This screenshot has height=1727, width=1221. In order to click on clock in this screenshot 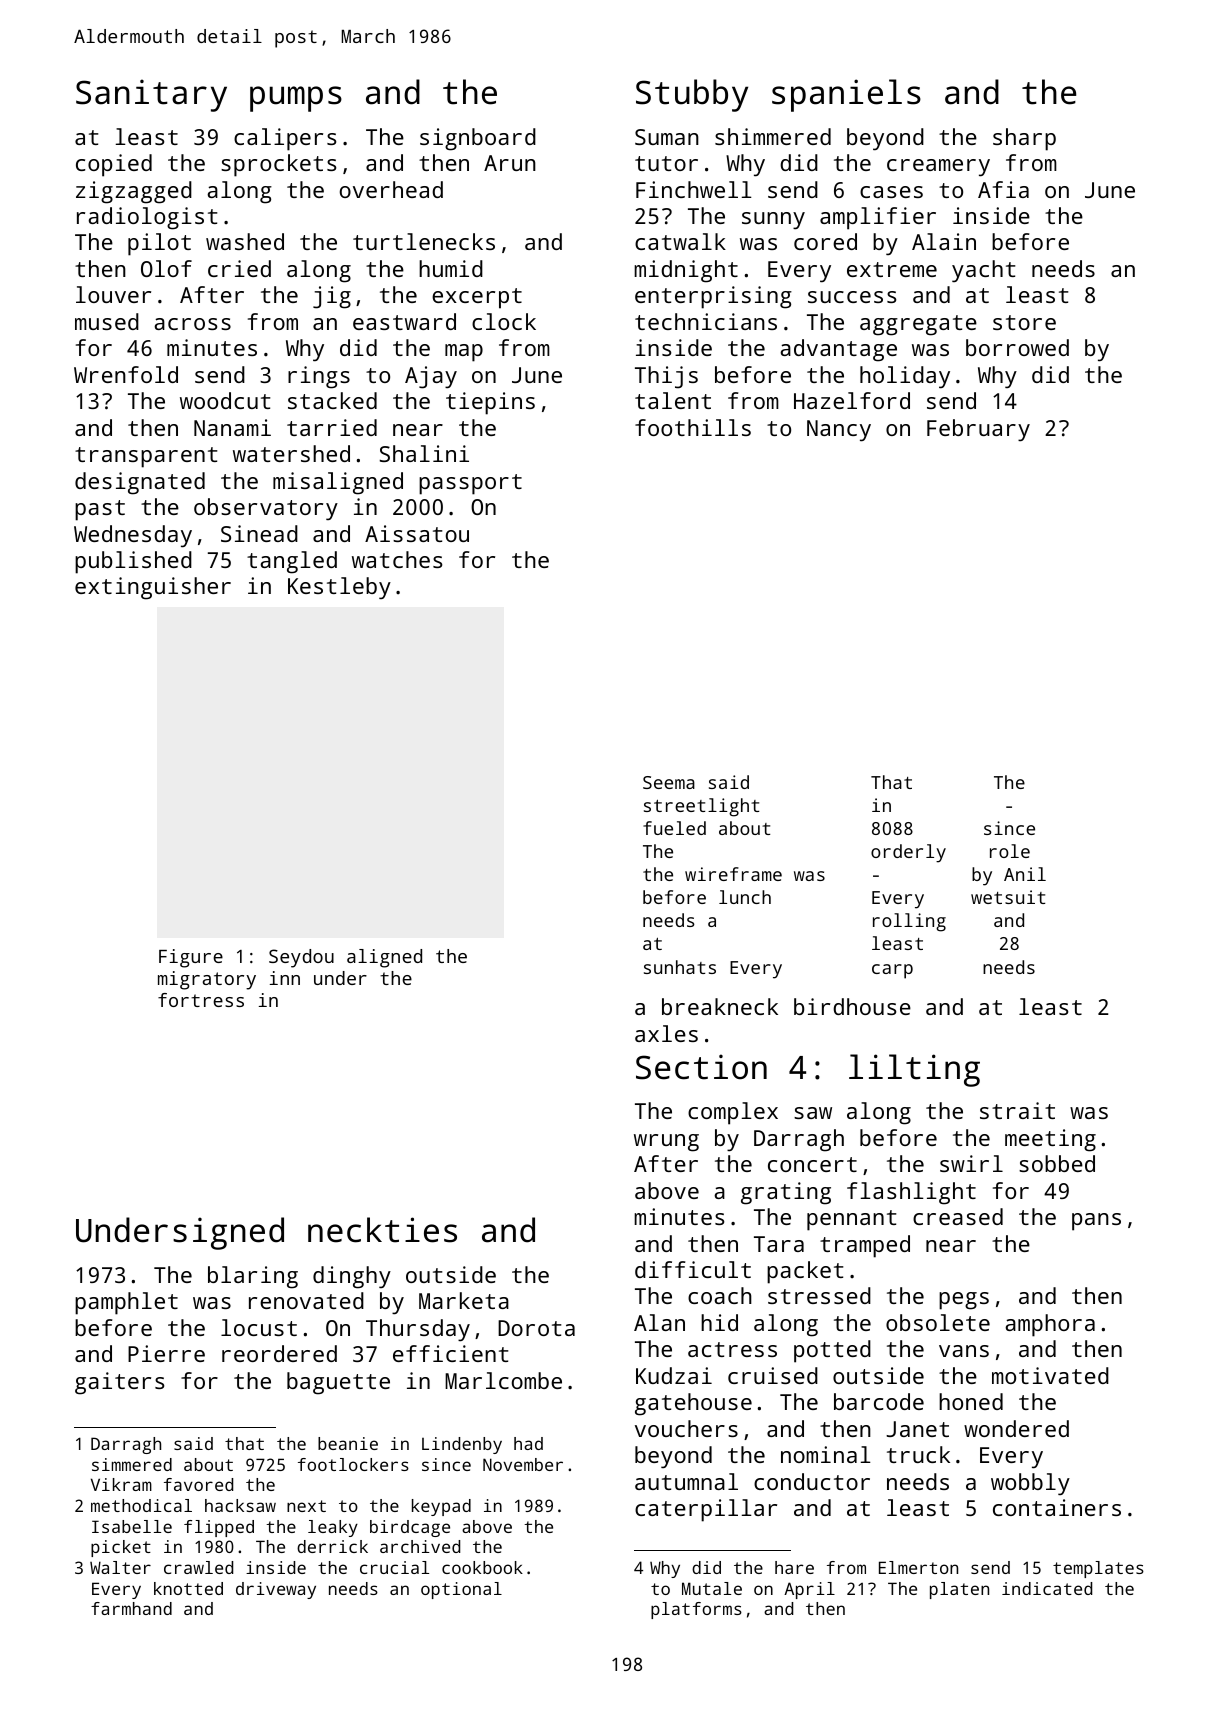, I will do `click(504, 321)`.
